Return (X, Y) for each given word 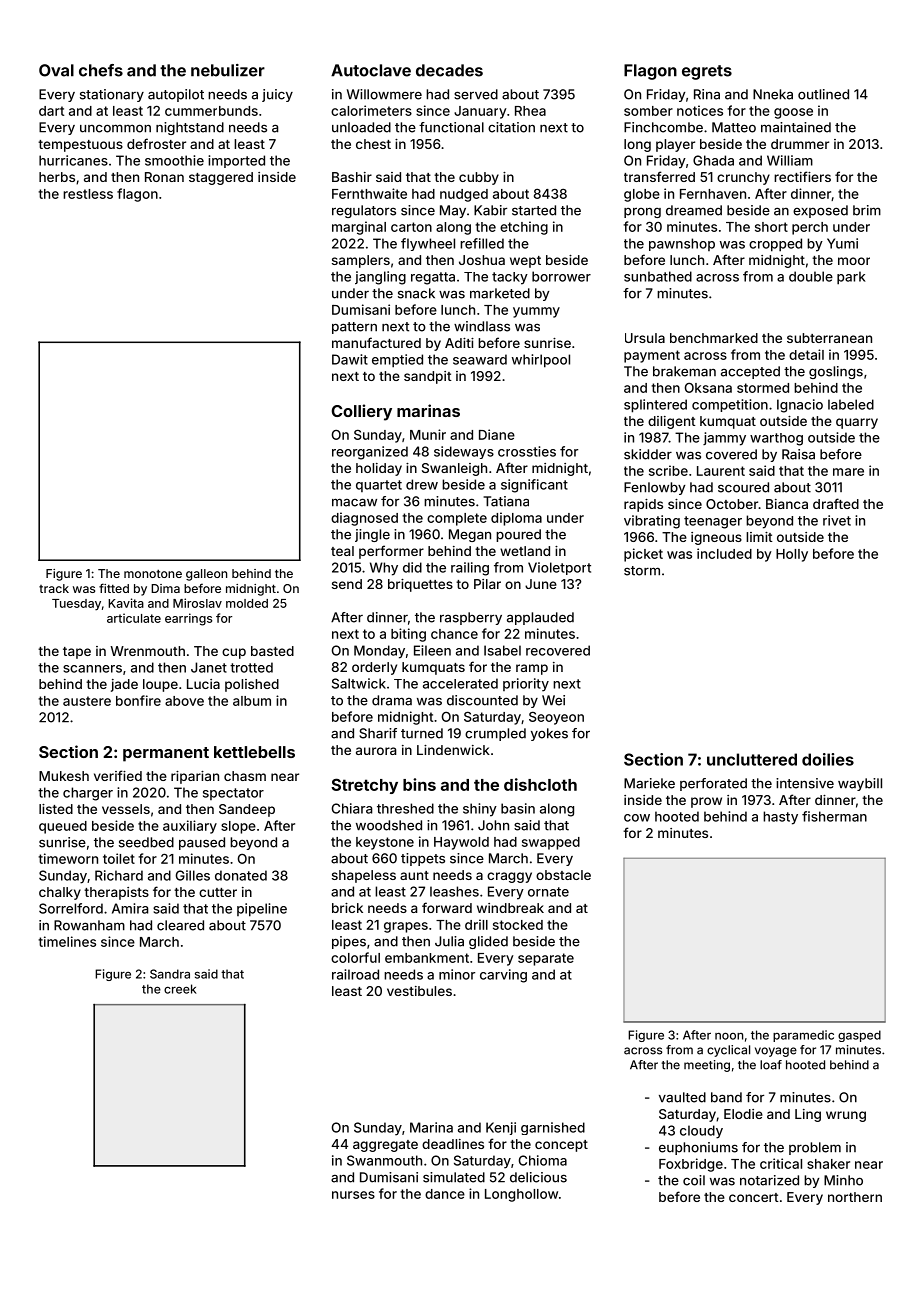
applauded (540, 618)
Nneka (773, 94)
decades (449, 70)
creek (180, 989)
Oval (56, 70)
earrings (188, 619)
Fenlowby (654, 488)
